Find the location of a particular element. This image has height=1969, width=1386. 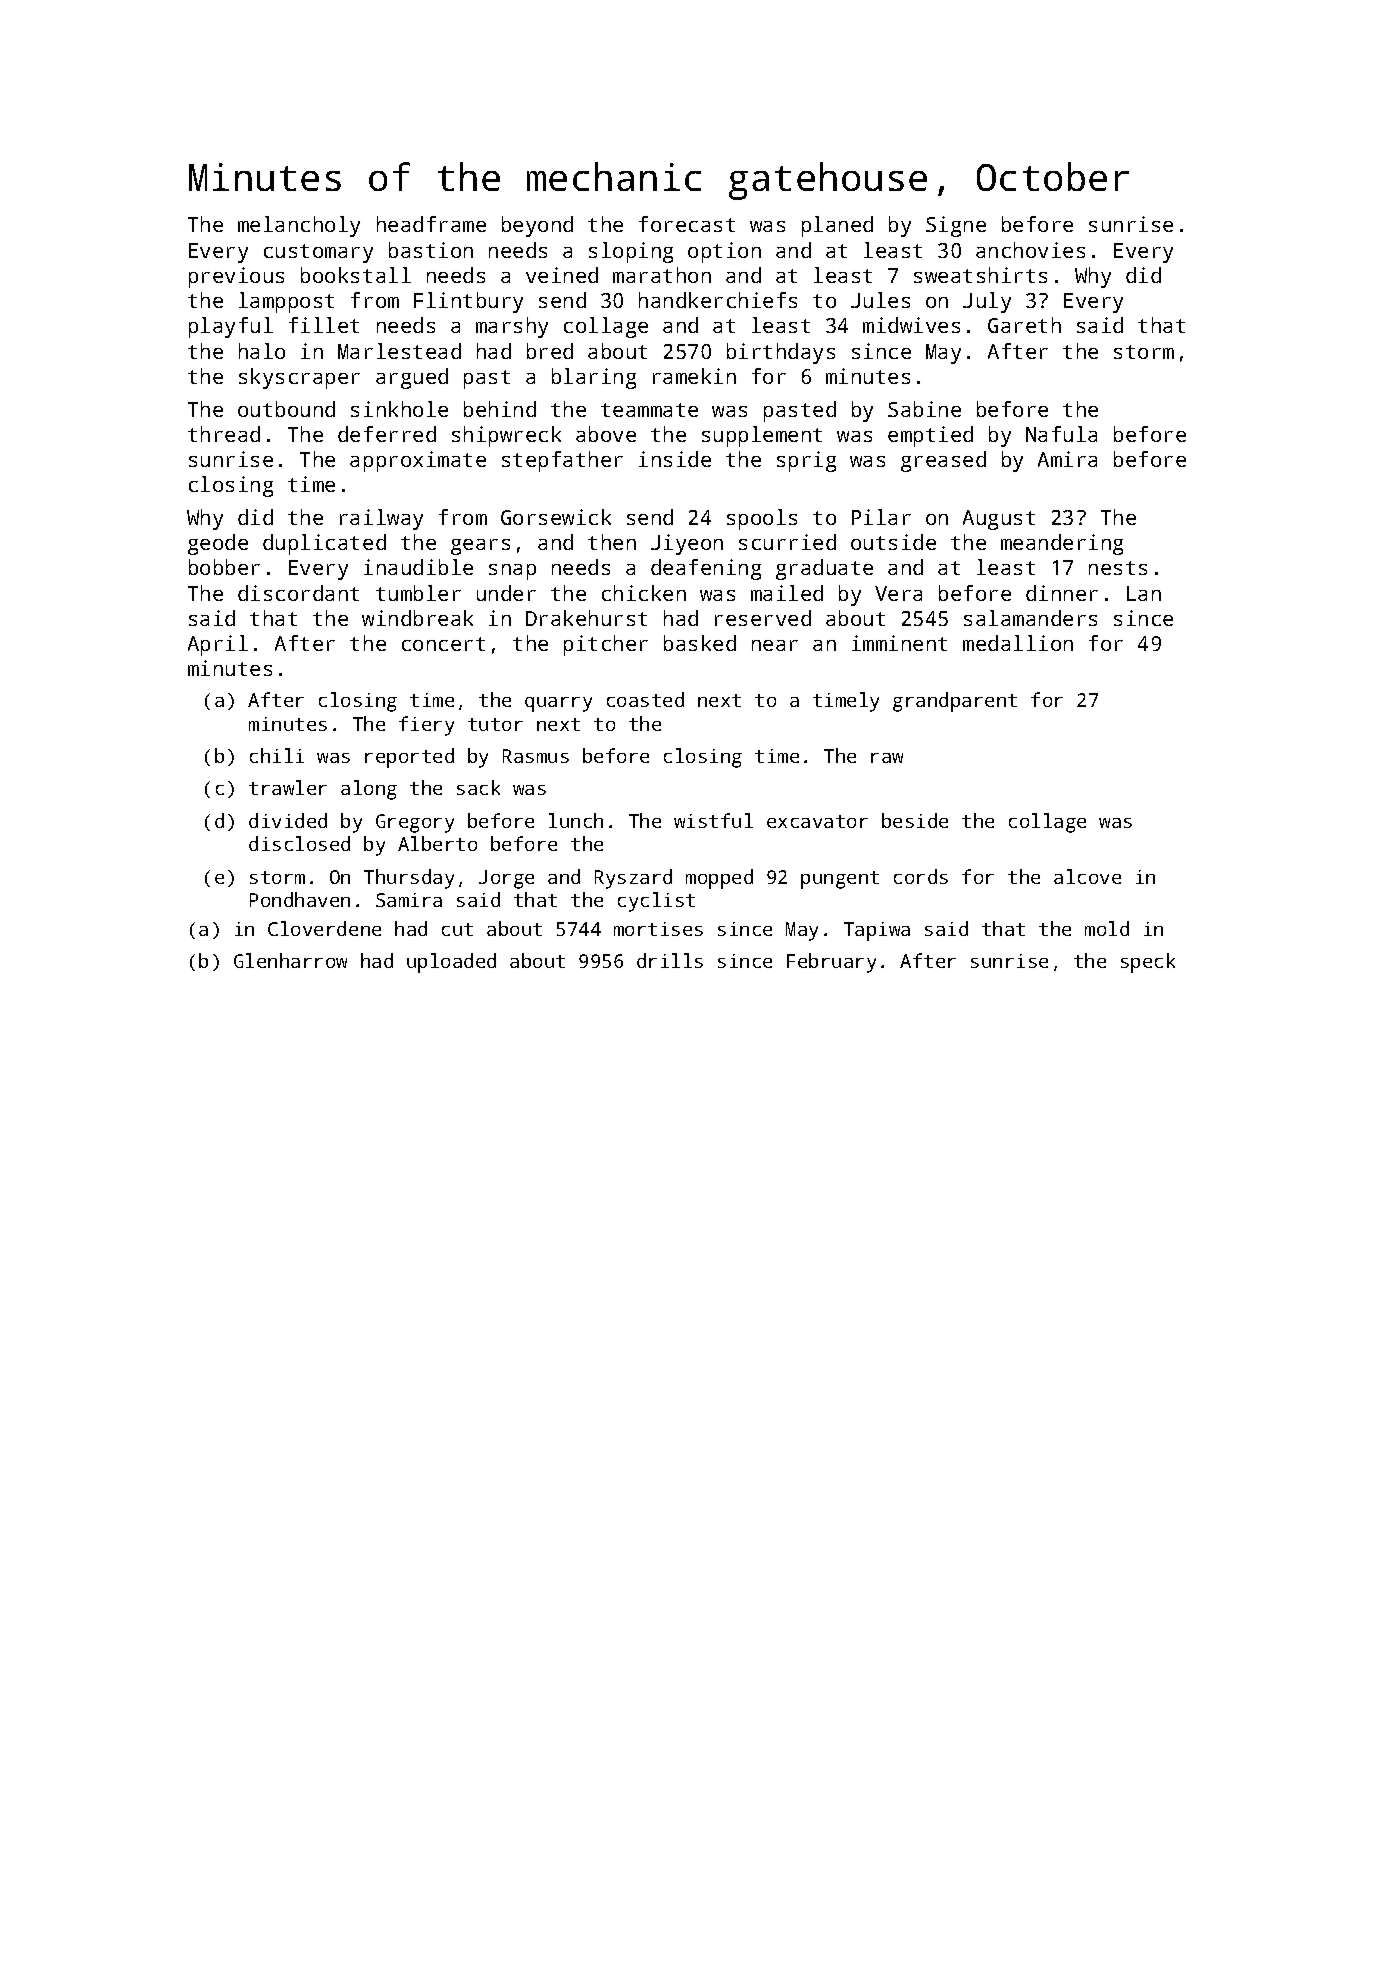

uploaded is located at coordinates (451, 963).
